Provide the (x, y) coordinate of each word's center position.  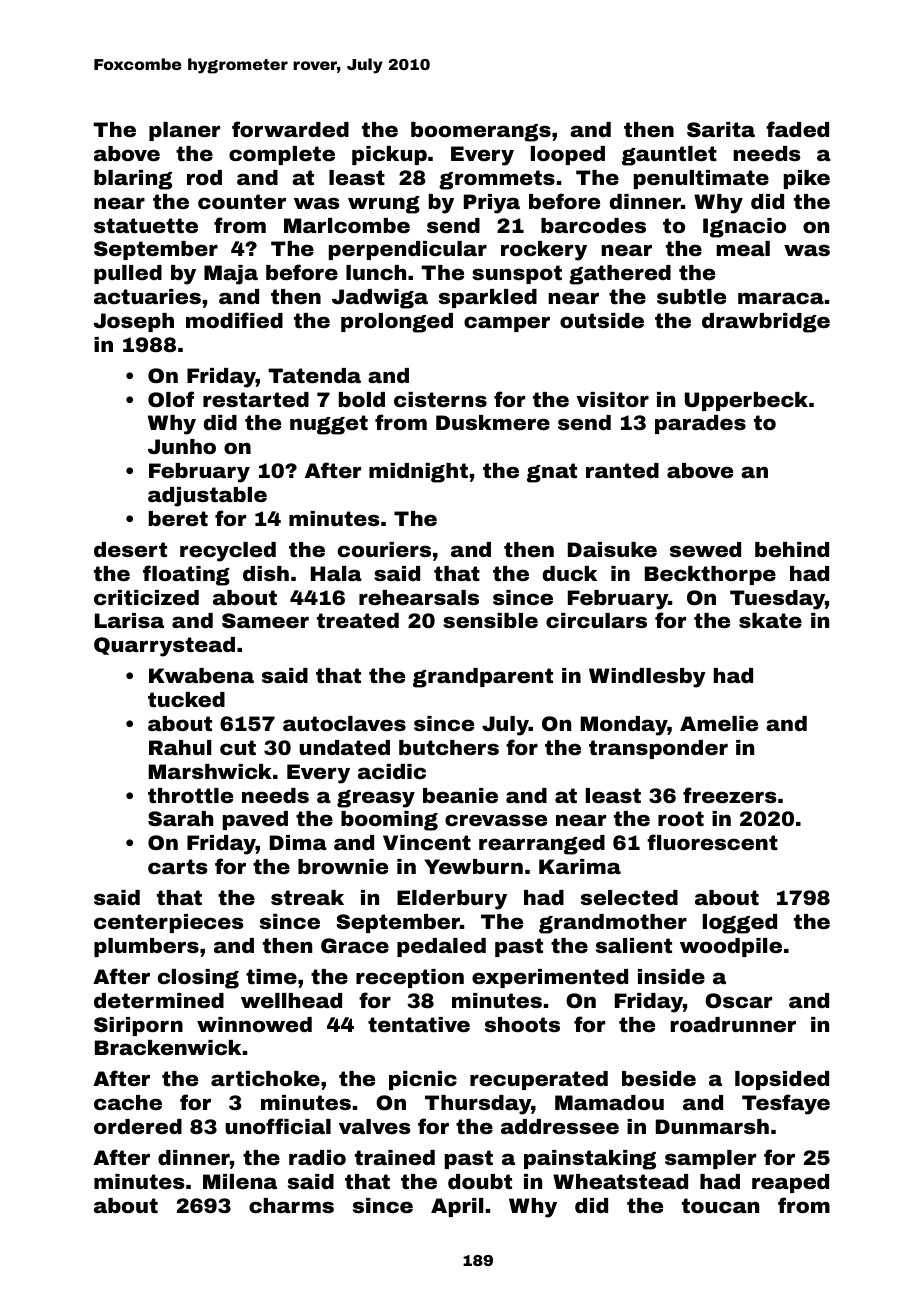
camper (507, 324)
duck (570, 573)
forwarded (290, 129)
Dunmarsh (712, 1126)
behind (792, 549)
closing (198, 979)
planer (184, 131)
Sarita (721, 129)
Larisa (129, 620)
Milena (240, 1181)
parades (700, 424)
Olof (171, 399)
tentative (419, 1024)
